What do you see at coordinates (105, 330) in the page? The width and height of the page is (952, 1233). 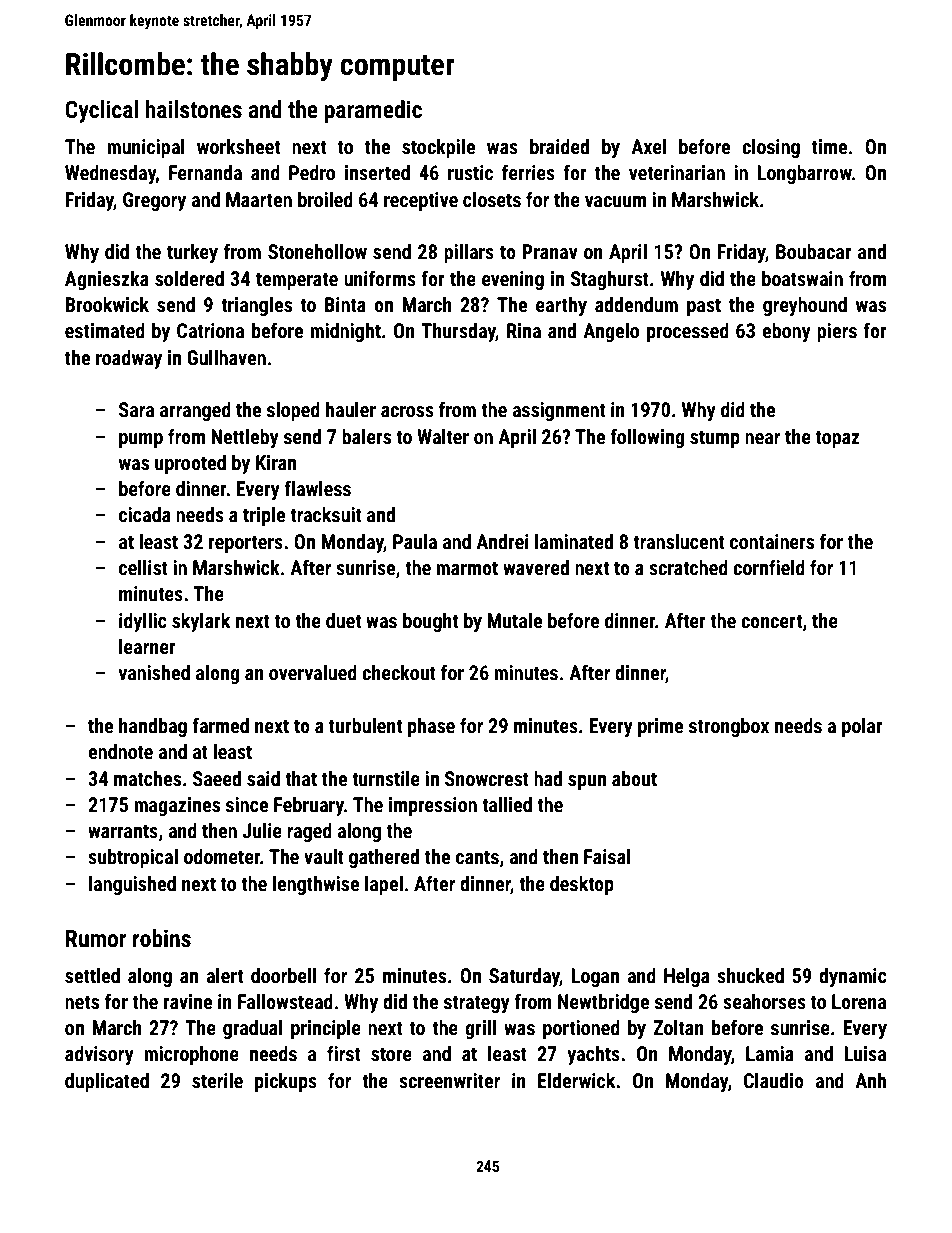 I see `estimated` at bounding box center [105, 330].
